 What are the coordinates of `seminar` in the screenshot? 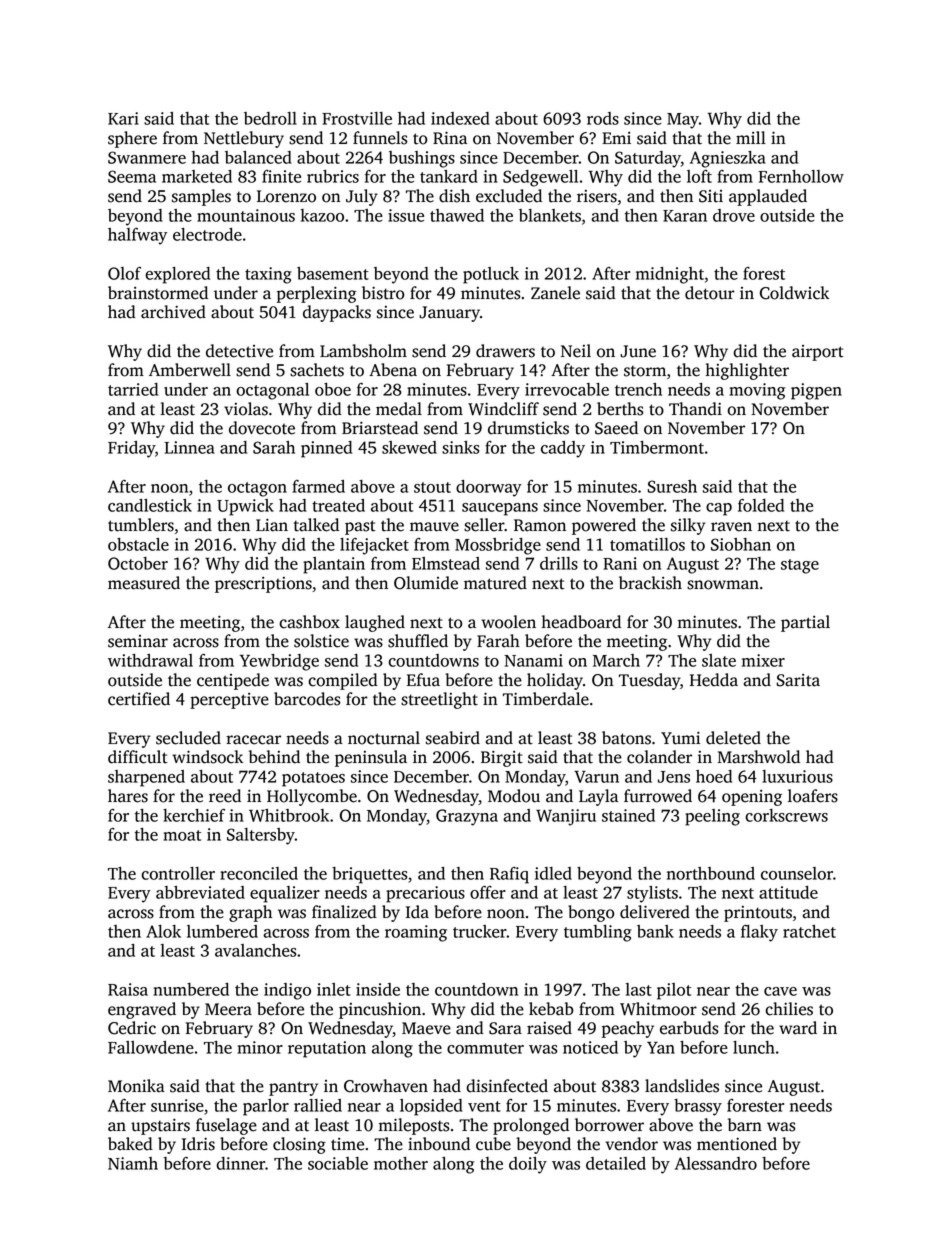 It's located at (138, 641).
